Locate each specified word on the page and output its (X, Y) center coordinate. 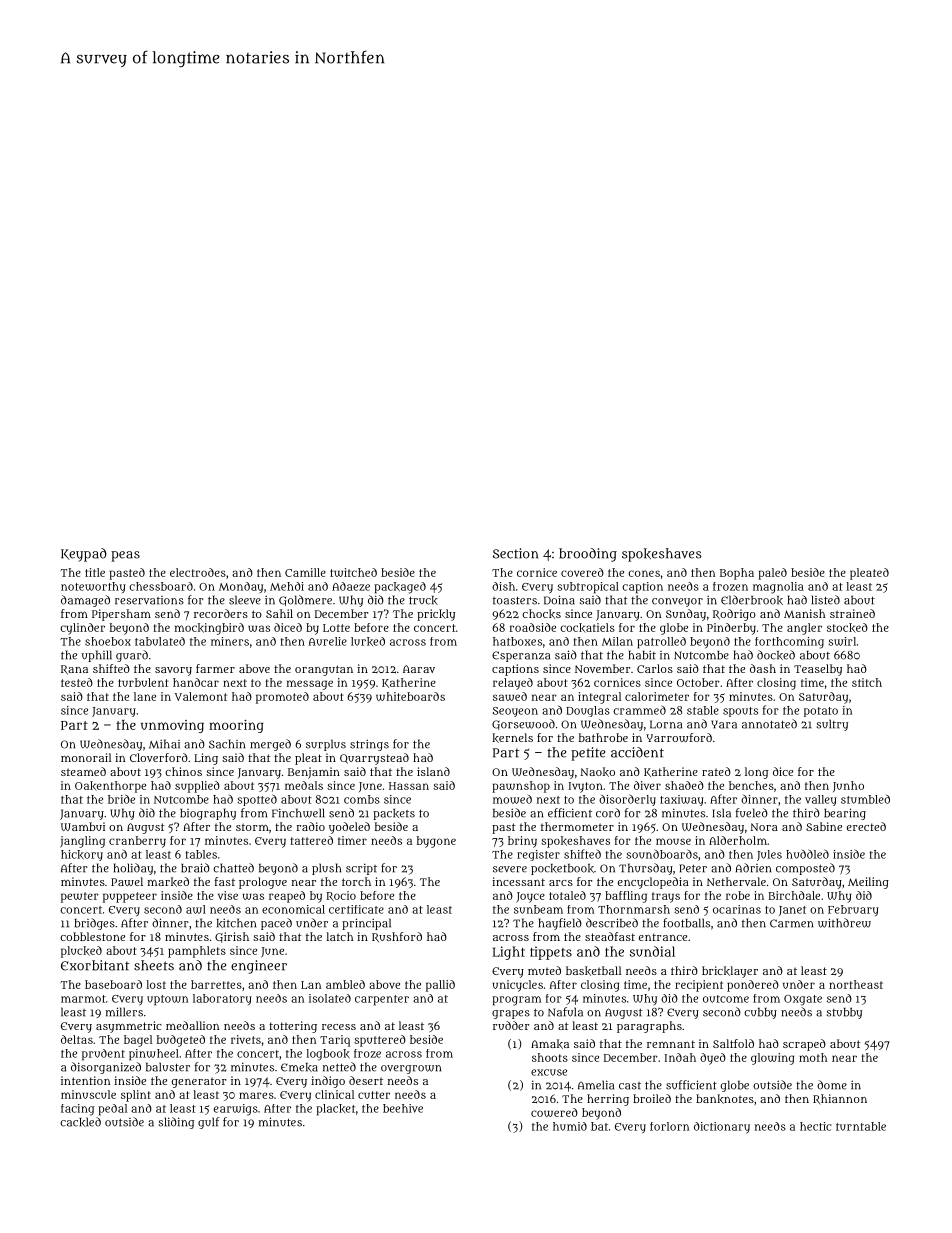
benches (751, 785)
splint (136, 1096)
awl (196, 909)
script (361, 869)
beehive (403, 1108)
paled (772, 574)
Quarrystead (374, 759)
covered (582, 572)
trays (666, 897)
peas (125, 556)
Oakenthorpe (110, 787)
